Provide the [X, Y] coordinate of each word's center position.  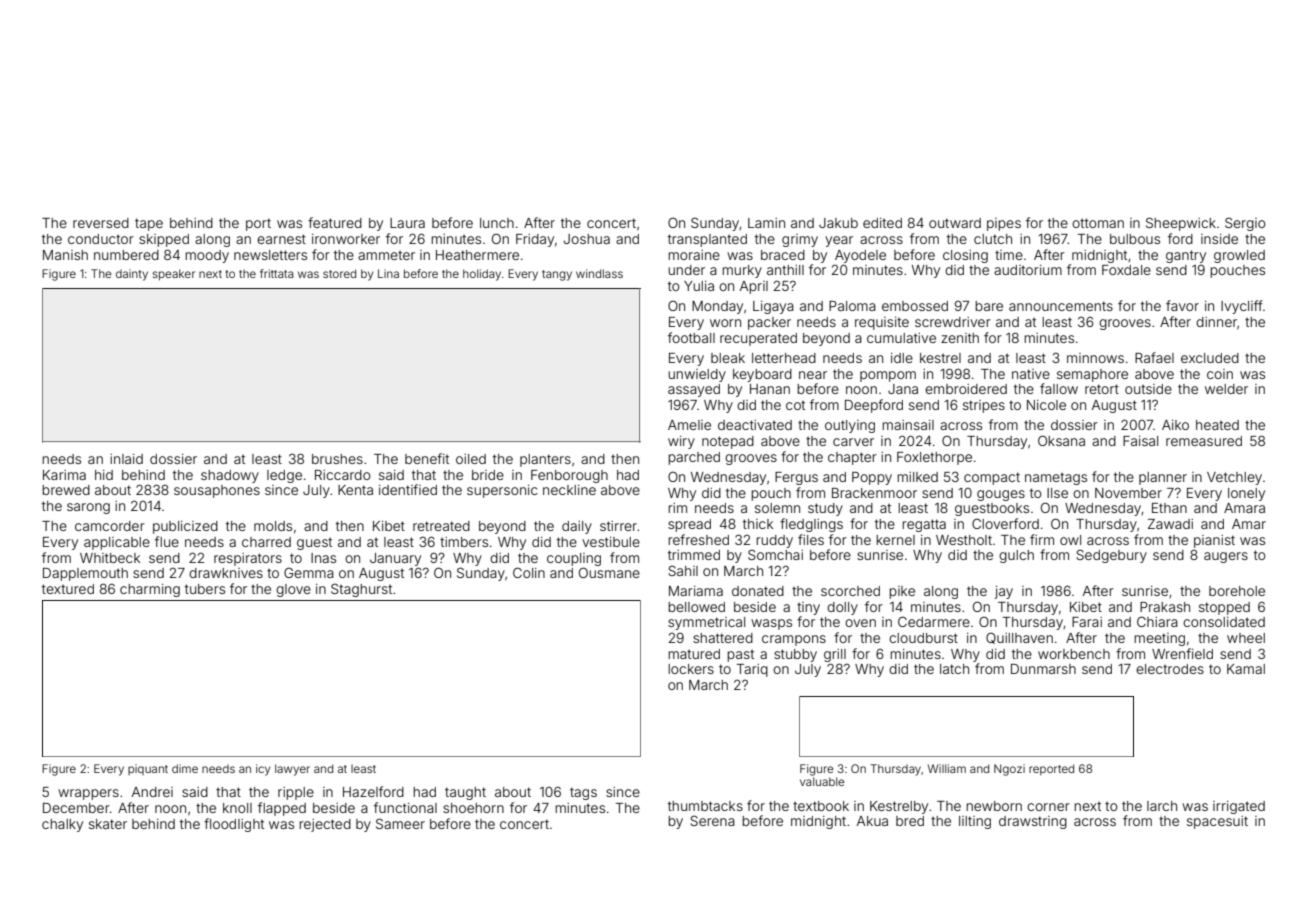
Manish [65, 255]
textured [68, 589]
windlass [599, 273]
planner [1163, 478]
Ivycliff [1242, 307]
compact [992, 478]
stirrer [618, 526]
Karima [64, 475]
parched [694, 458]
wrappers [88, 794]
